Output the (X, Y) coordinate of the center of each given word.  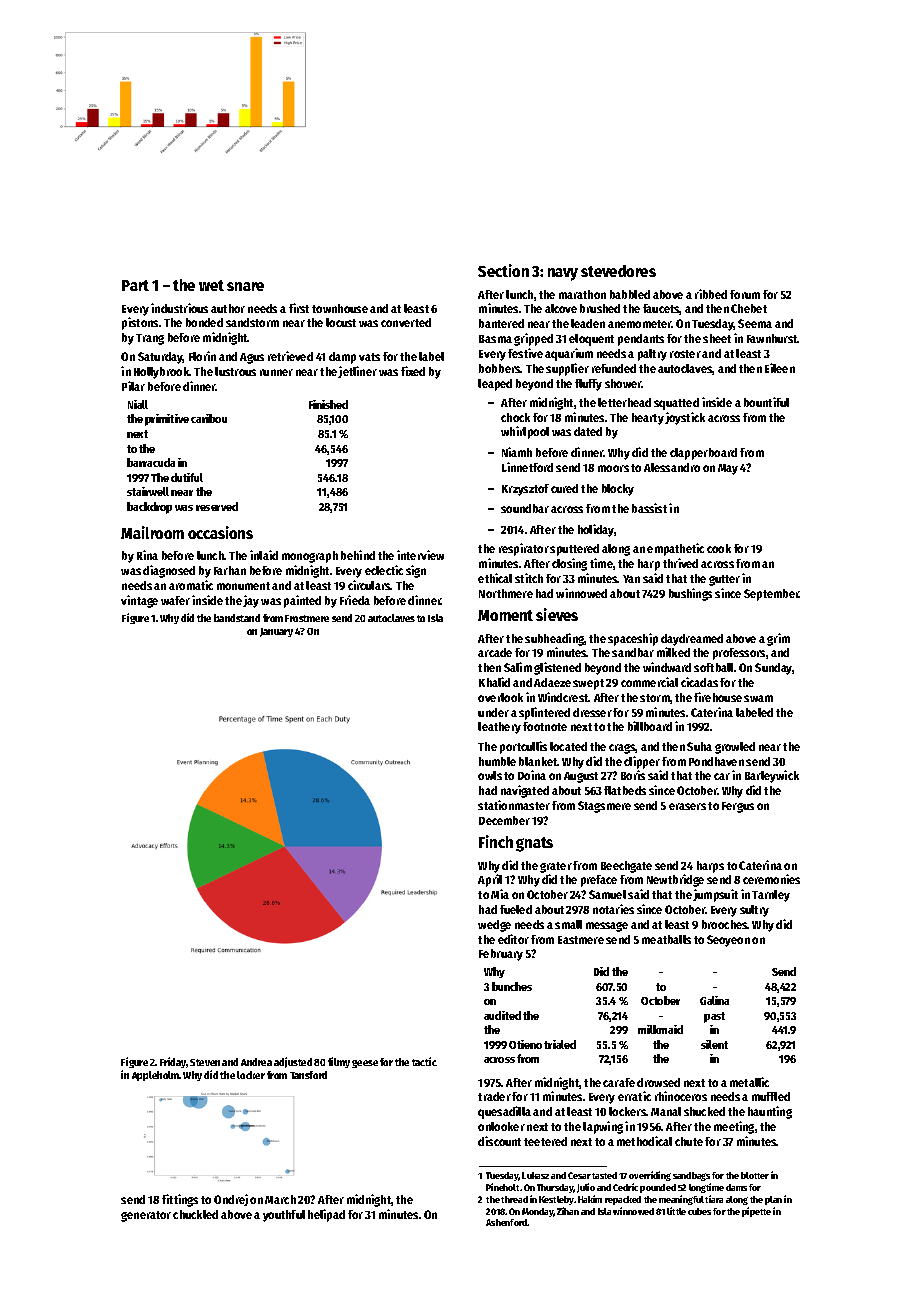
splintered (544, 713)
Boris (633, 775)
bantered (501, 323)
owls (490, 775)
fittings (180, 1200)
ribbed (711, 294)
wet (211, 285)
